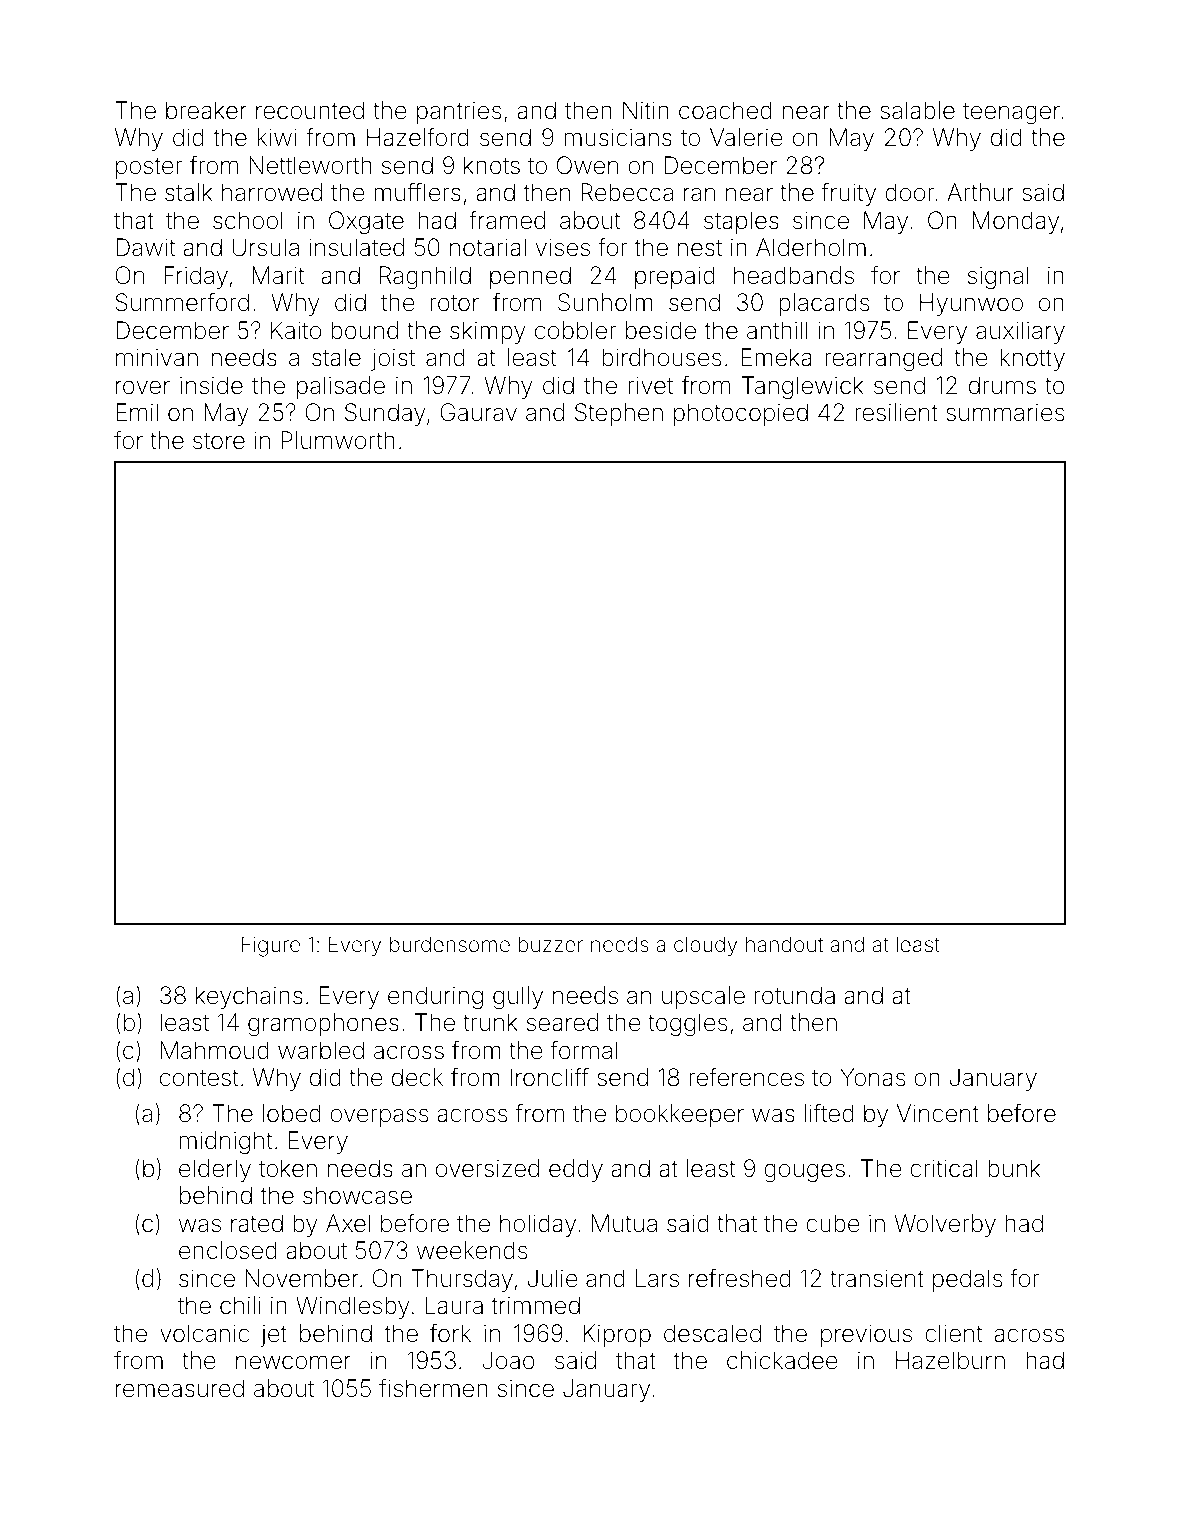 The image size is (1180, 1527). What do you see at coordinates (705, 946) in the document?
I see `cloudy` at bounding box center [705, 946].
